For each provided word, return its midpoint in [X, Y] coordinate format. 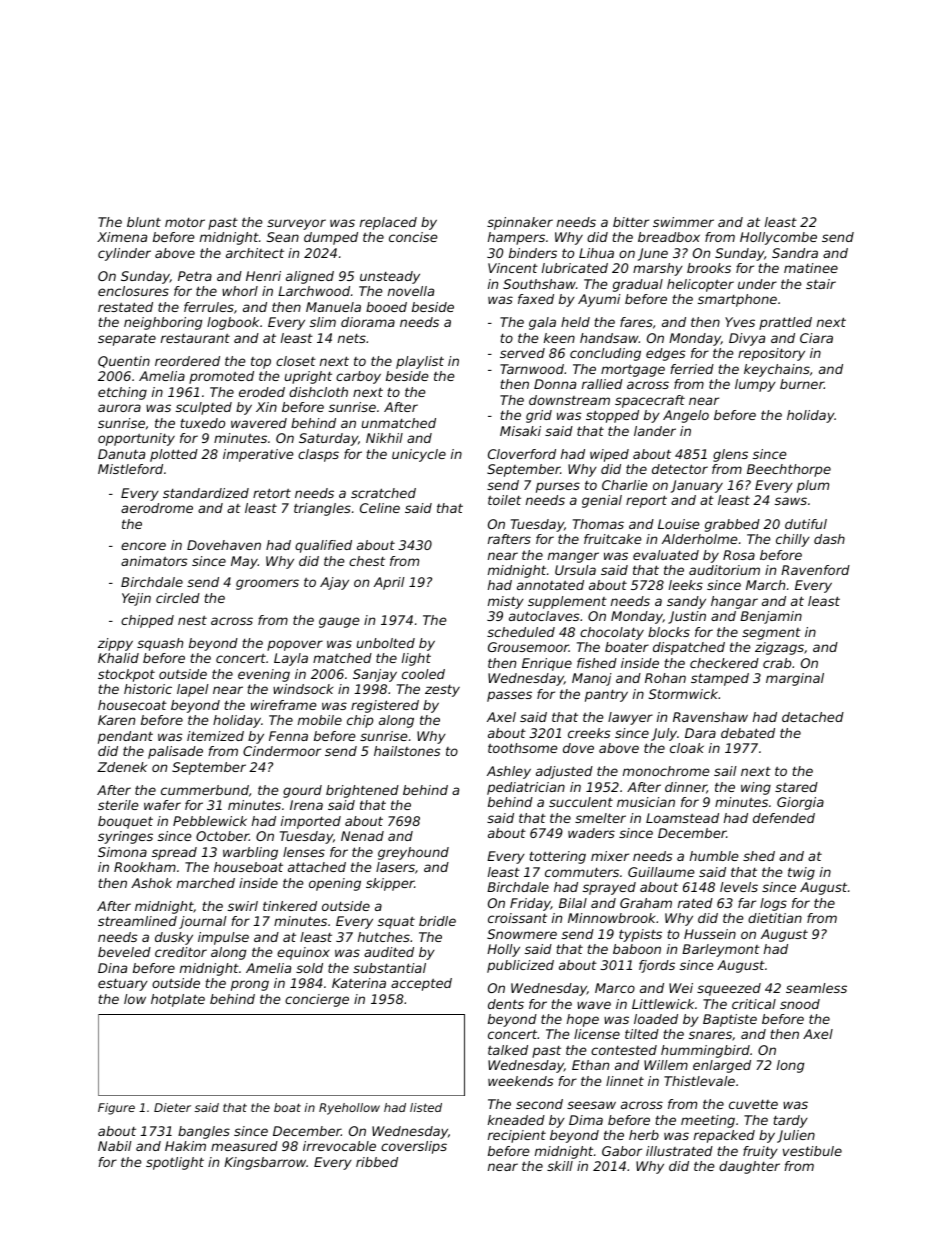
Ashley [509, 772]
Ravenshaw [710, 717]
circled [178, 598]
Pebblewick [210, 821]
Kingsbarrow [265, 1163]
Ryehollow [349, 1109]
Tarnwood [532, 369]
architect [255, 253]
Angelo [686, 416]
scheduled [521, 632]
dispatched [689, 648]
